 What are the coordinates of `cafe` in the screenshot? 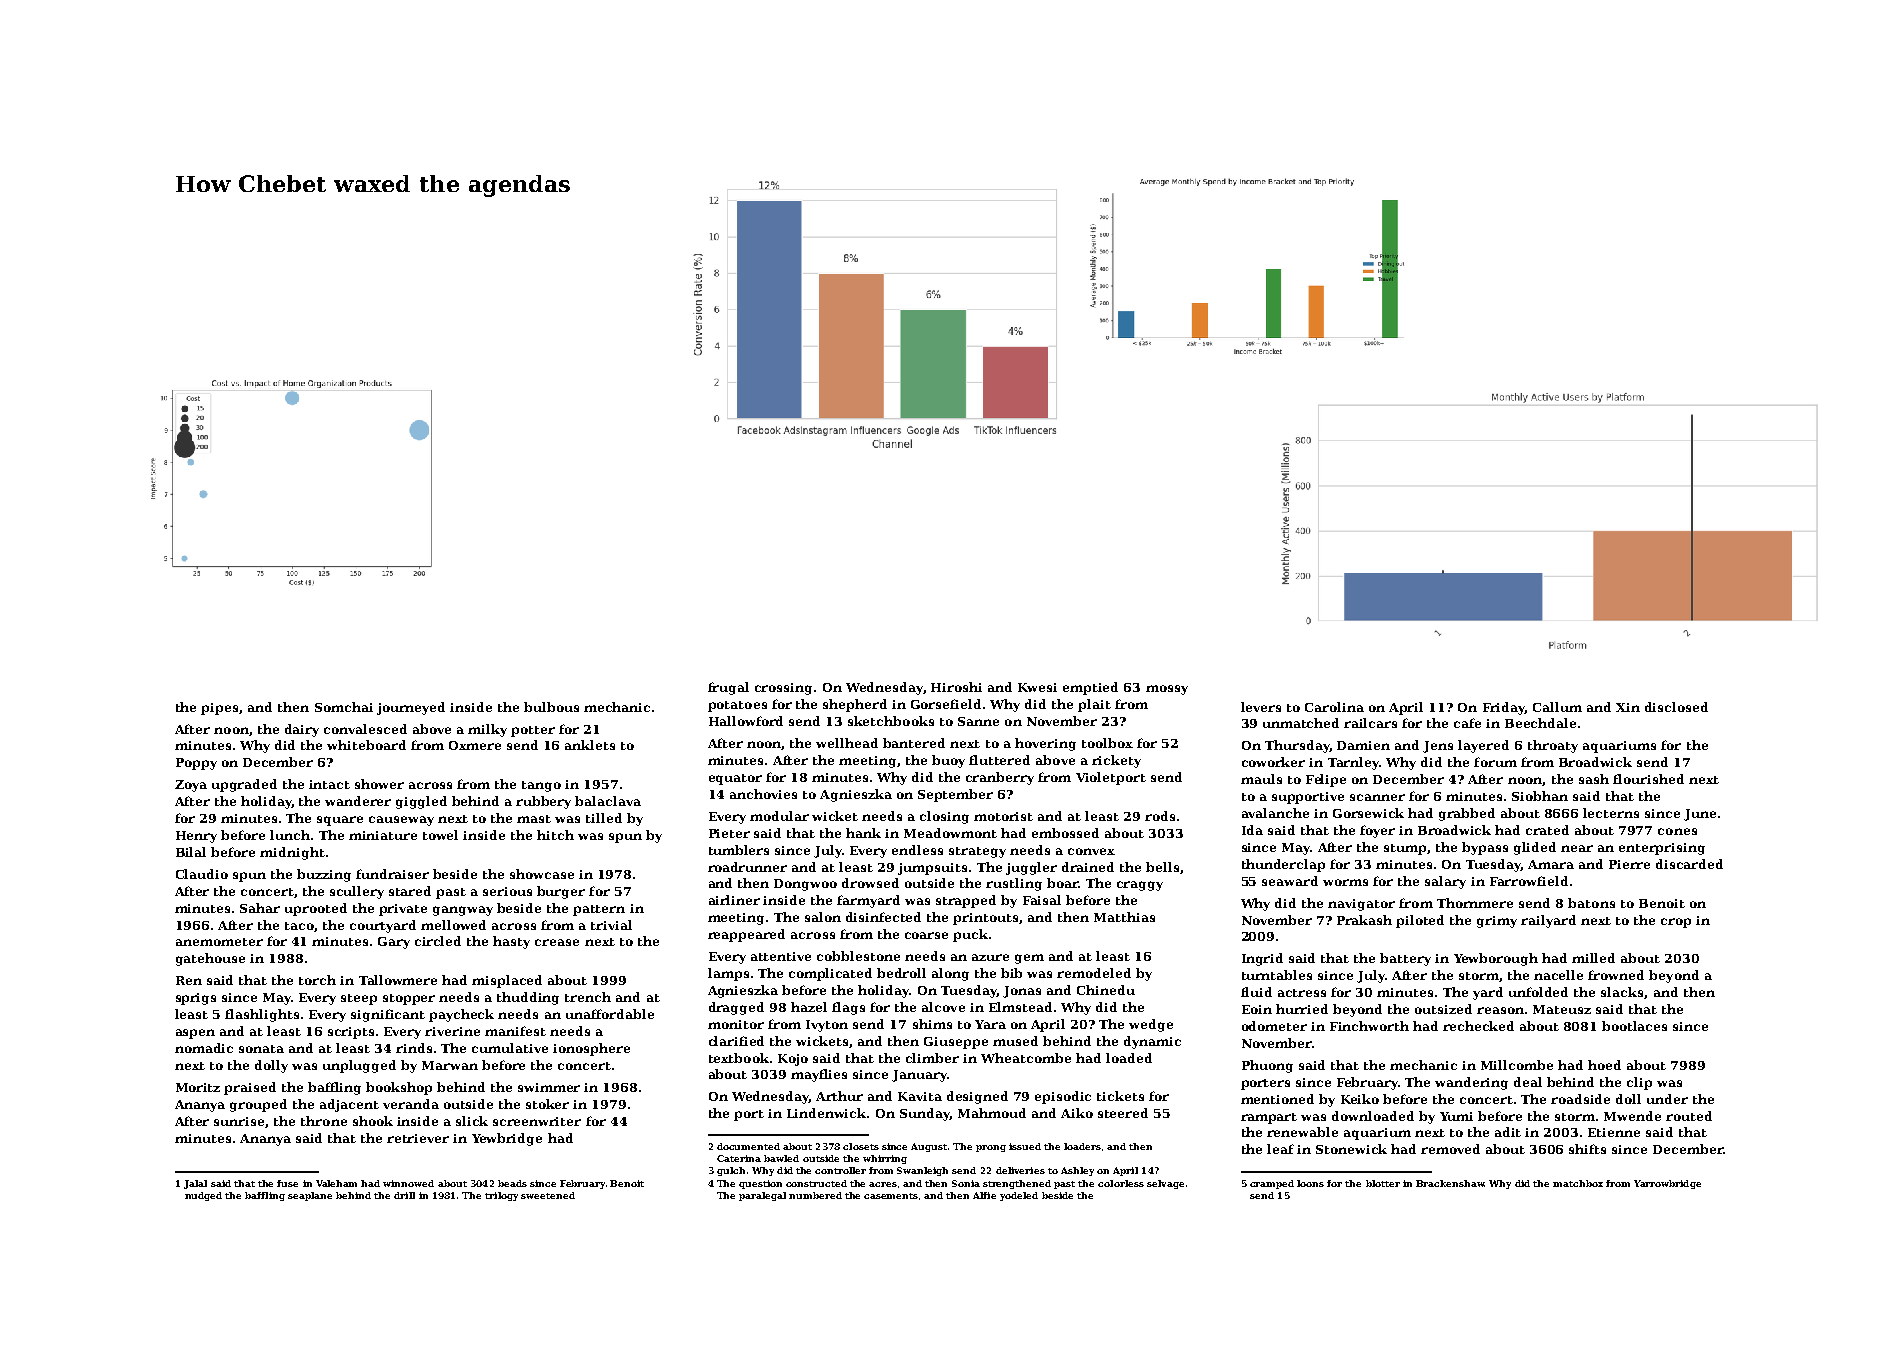 It's located at (1467, 723).
